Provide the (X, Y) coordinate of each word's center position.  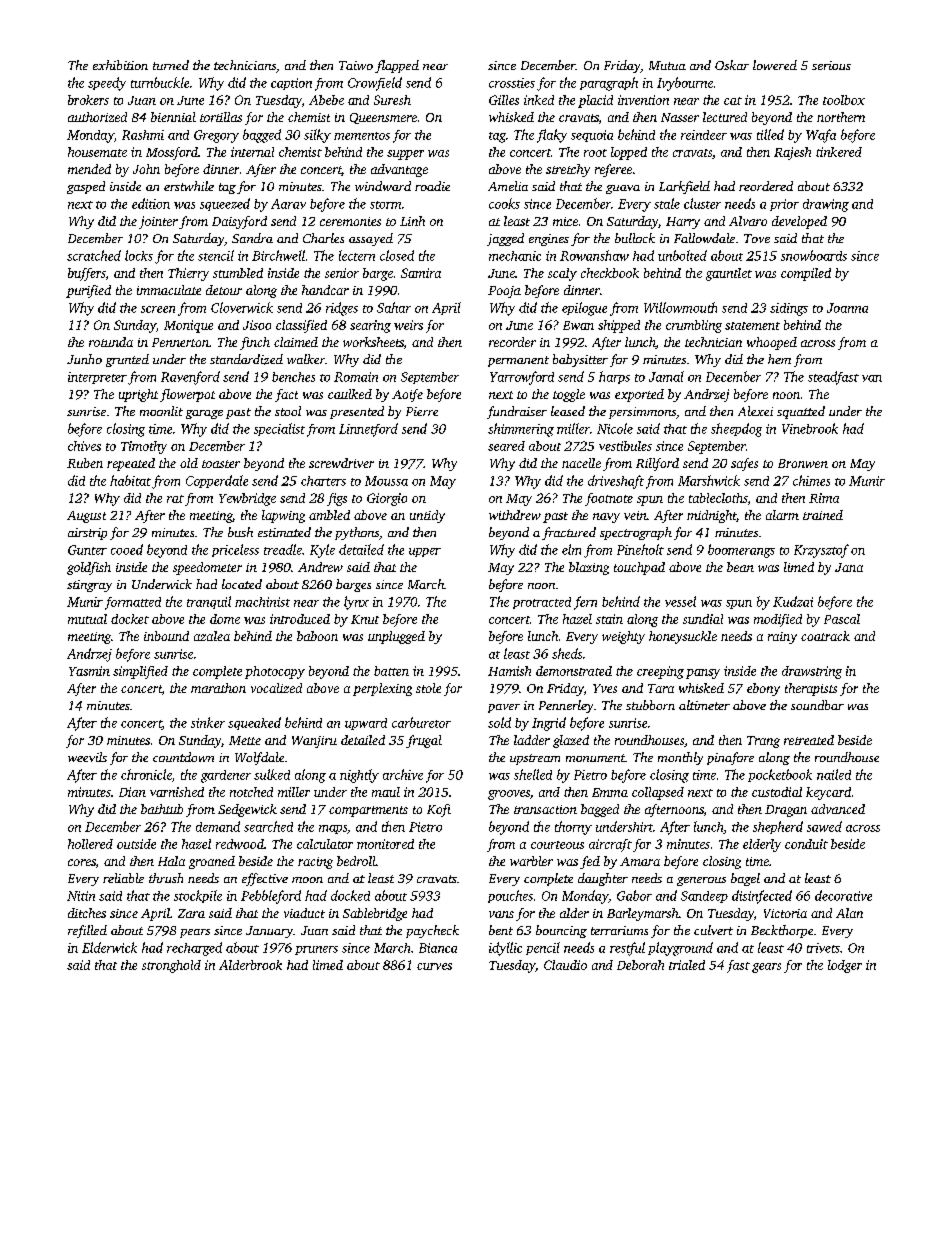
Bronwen (803, 463)
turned (171, 65)
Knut (365, 619)
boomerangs (741, 551)
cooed (127, 549)
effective (265, 879)
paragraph (609, 84)
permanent (518, 361)
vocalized (276, 688)
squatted (801, 412)
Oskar (732, 65)
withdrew (515, 515)
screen (158, 309)
